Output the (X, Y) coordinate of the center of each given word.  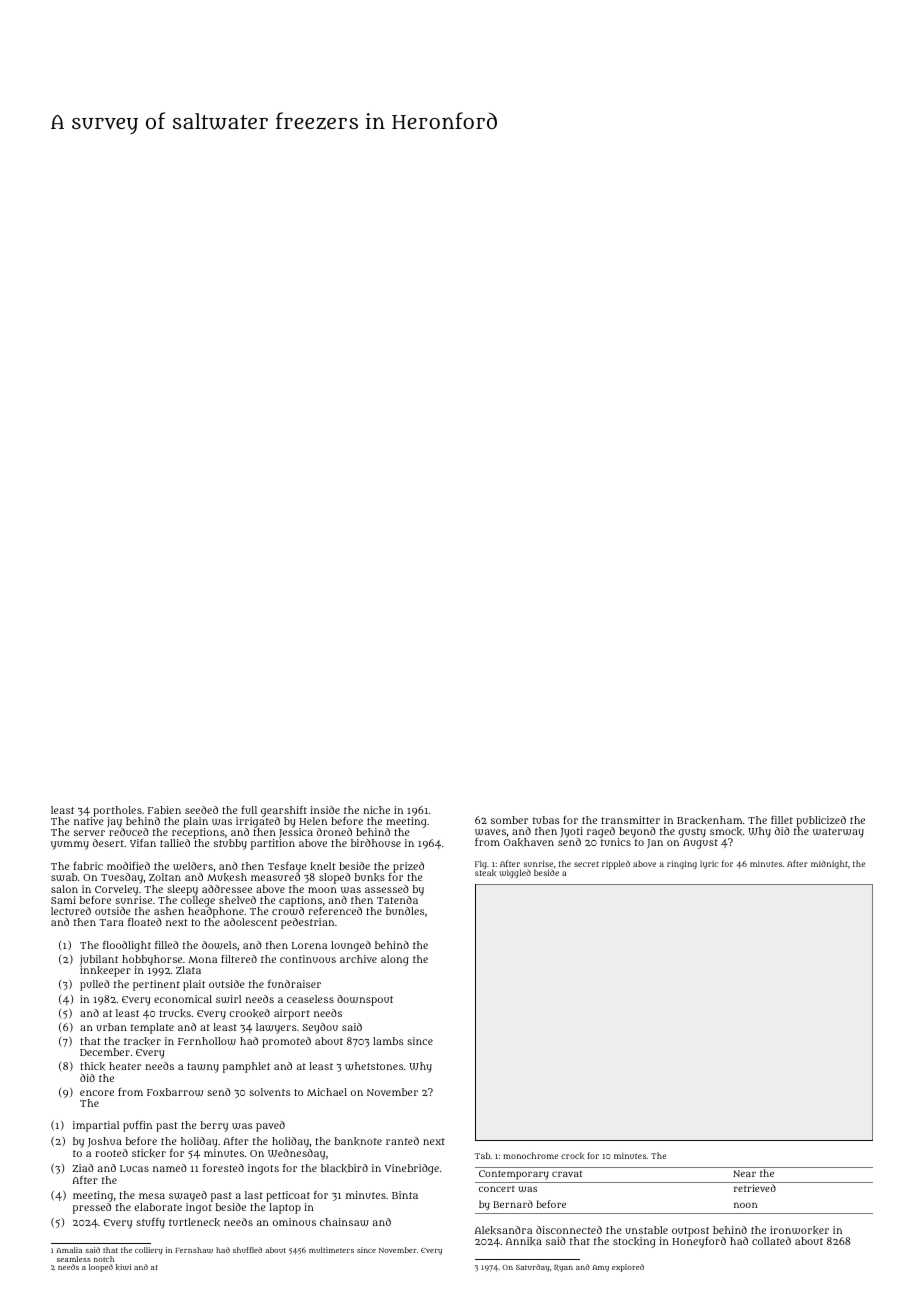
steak (486, 873)
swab (64, 877)
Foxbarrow (175, 1092)
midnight (829, 864)
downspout (365, 1000)
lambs (388, 1041)
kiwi (123, 1267)
